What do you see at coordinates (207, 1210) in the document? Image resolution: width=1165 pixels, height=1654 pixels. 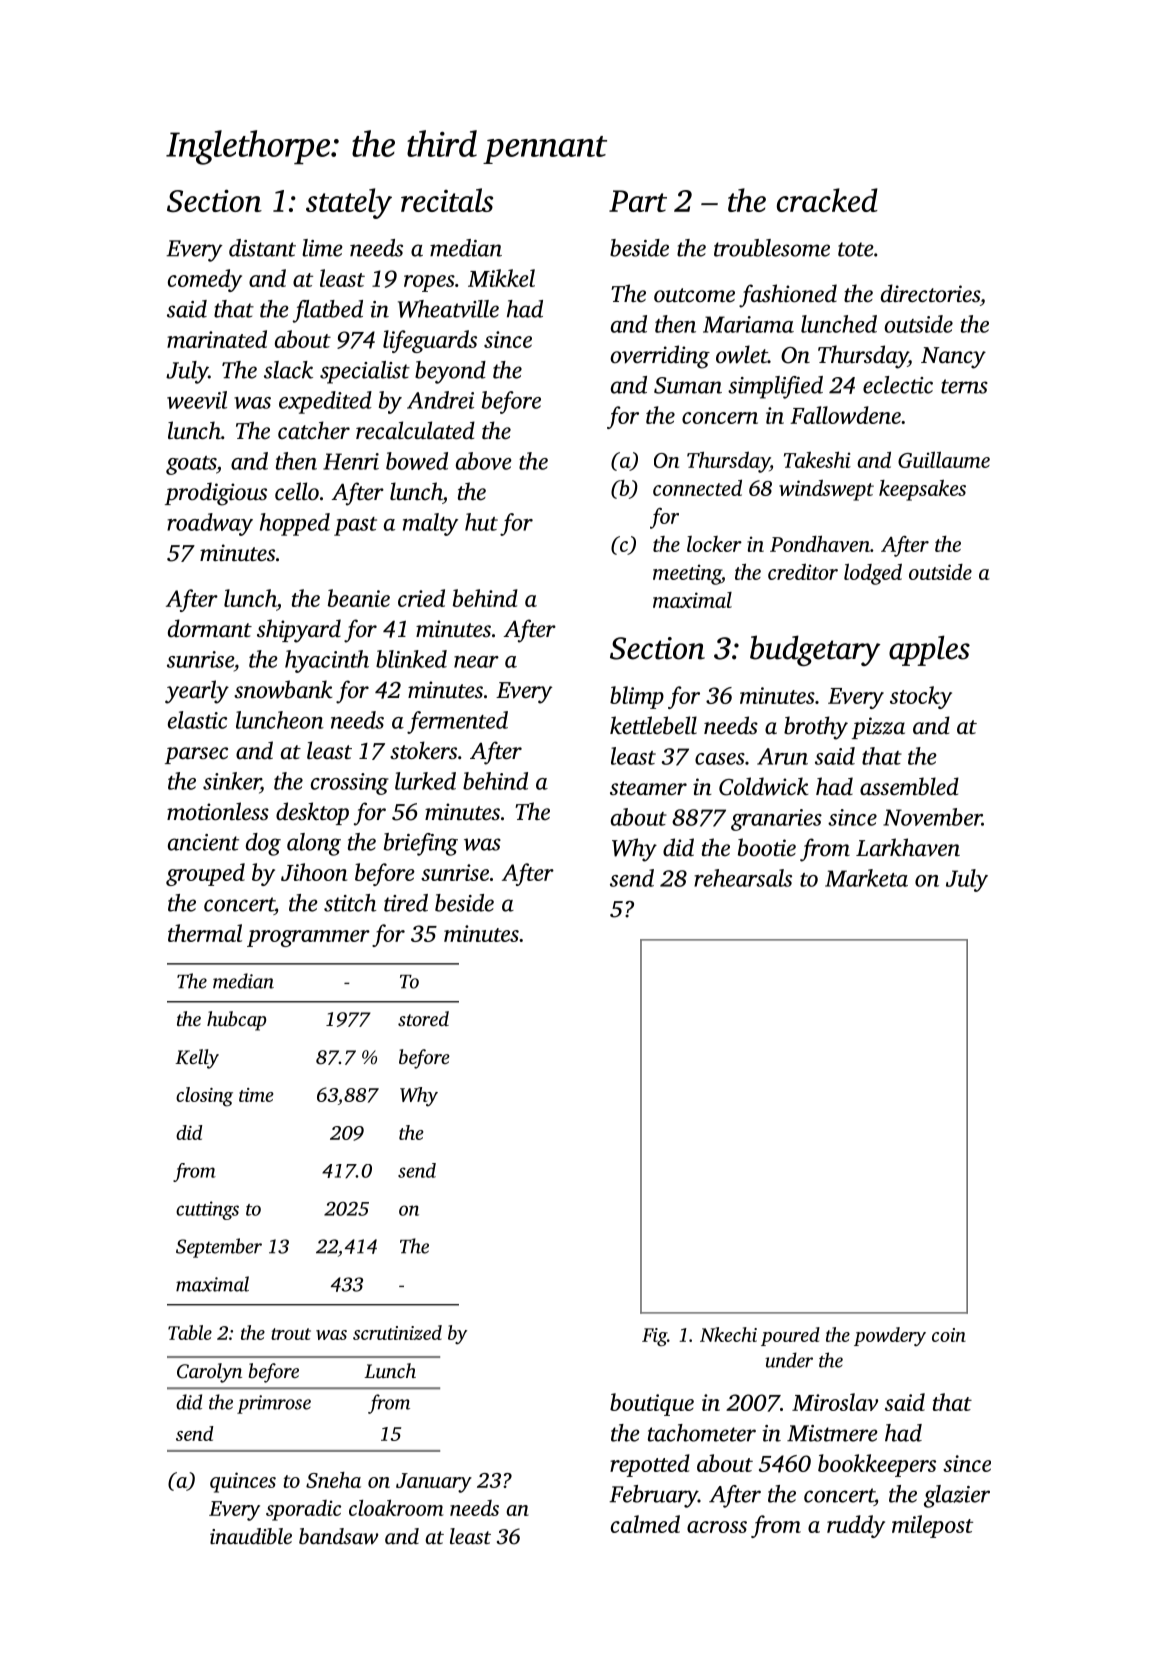 I see `cuttings` at bounding box center [207, 1210].
